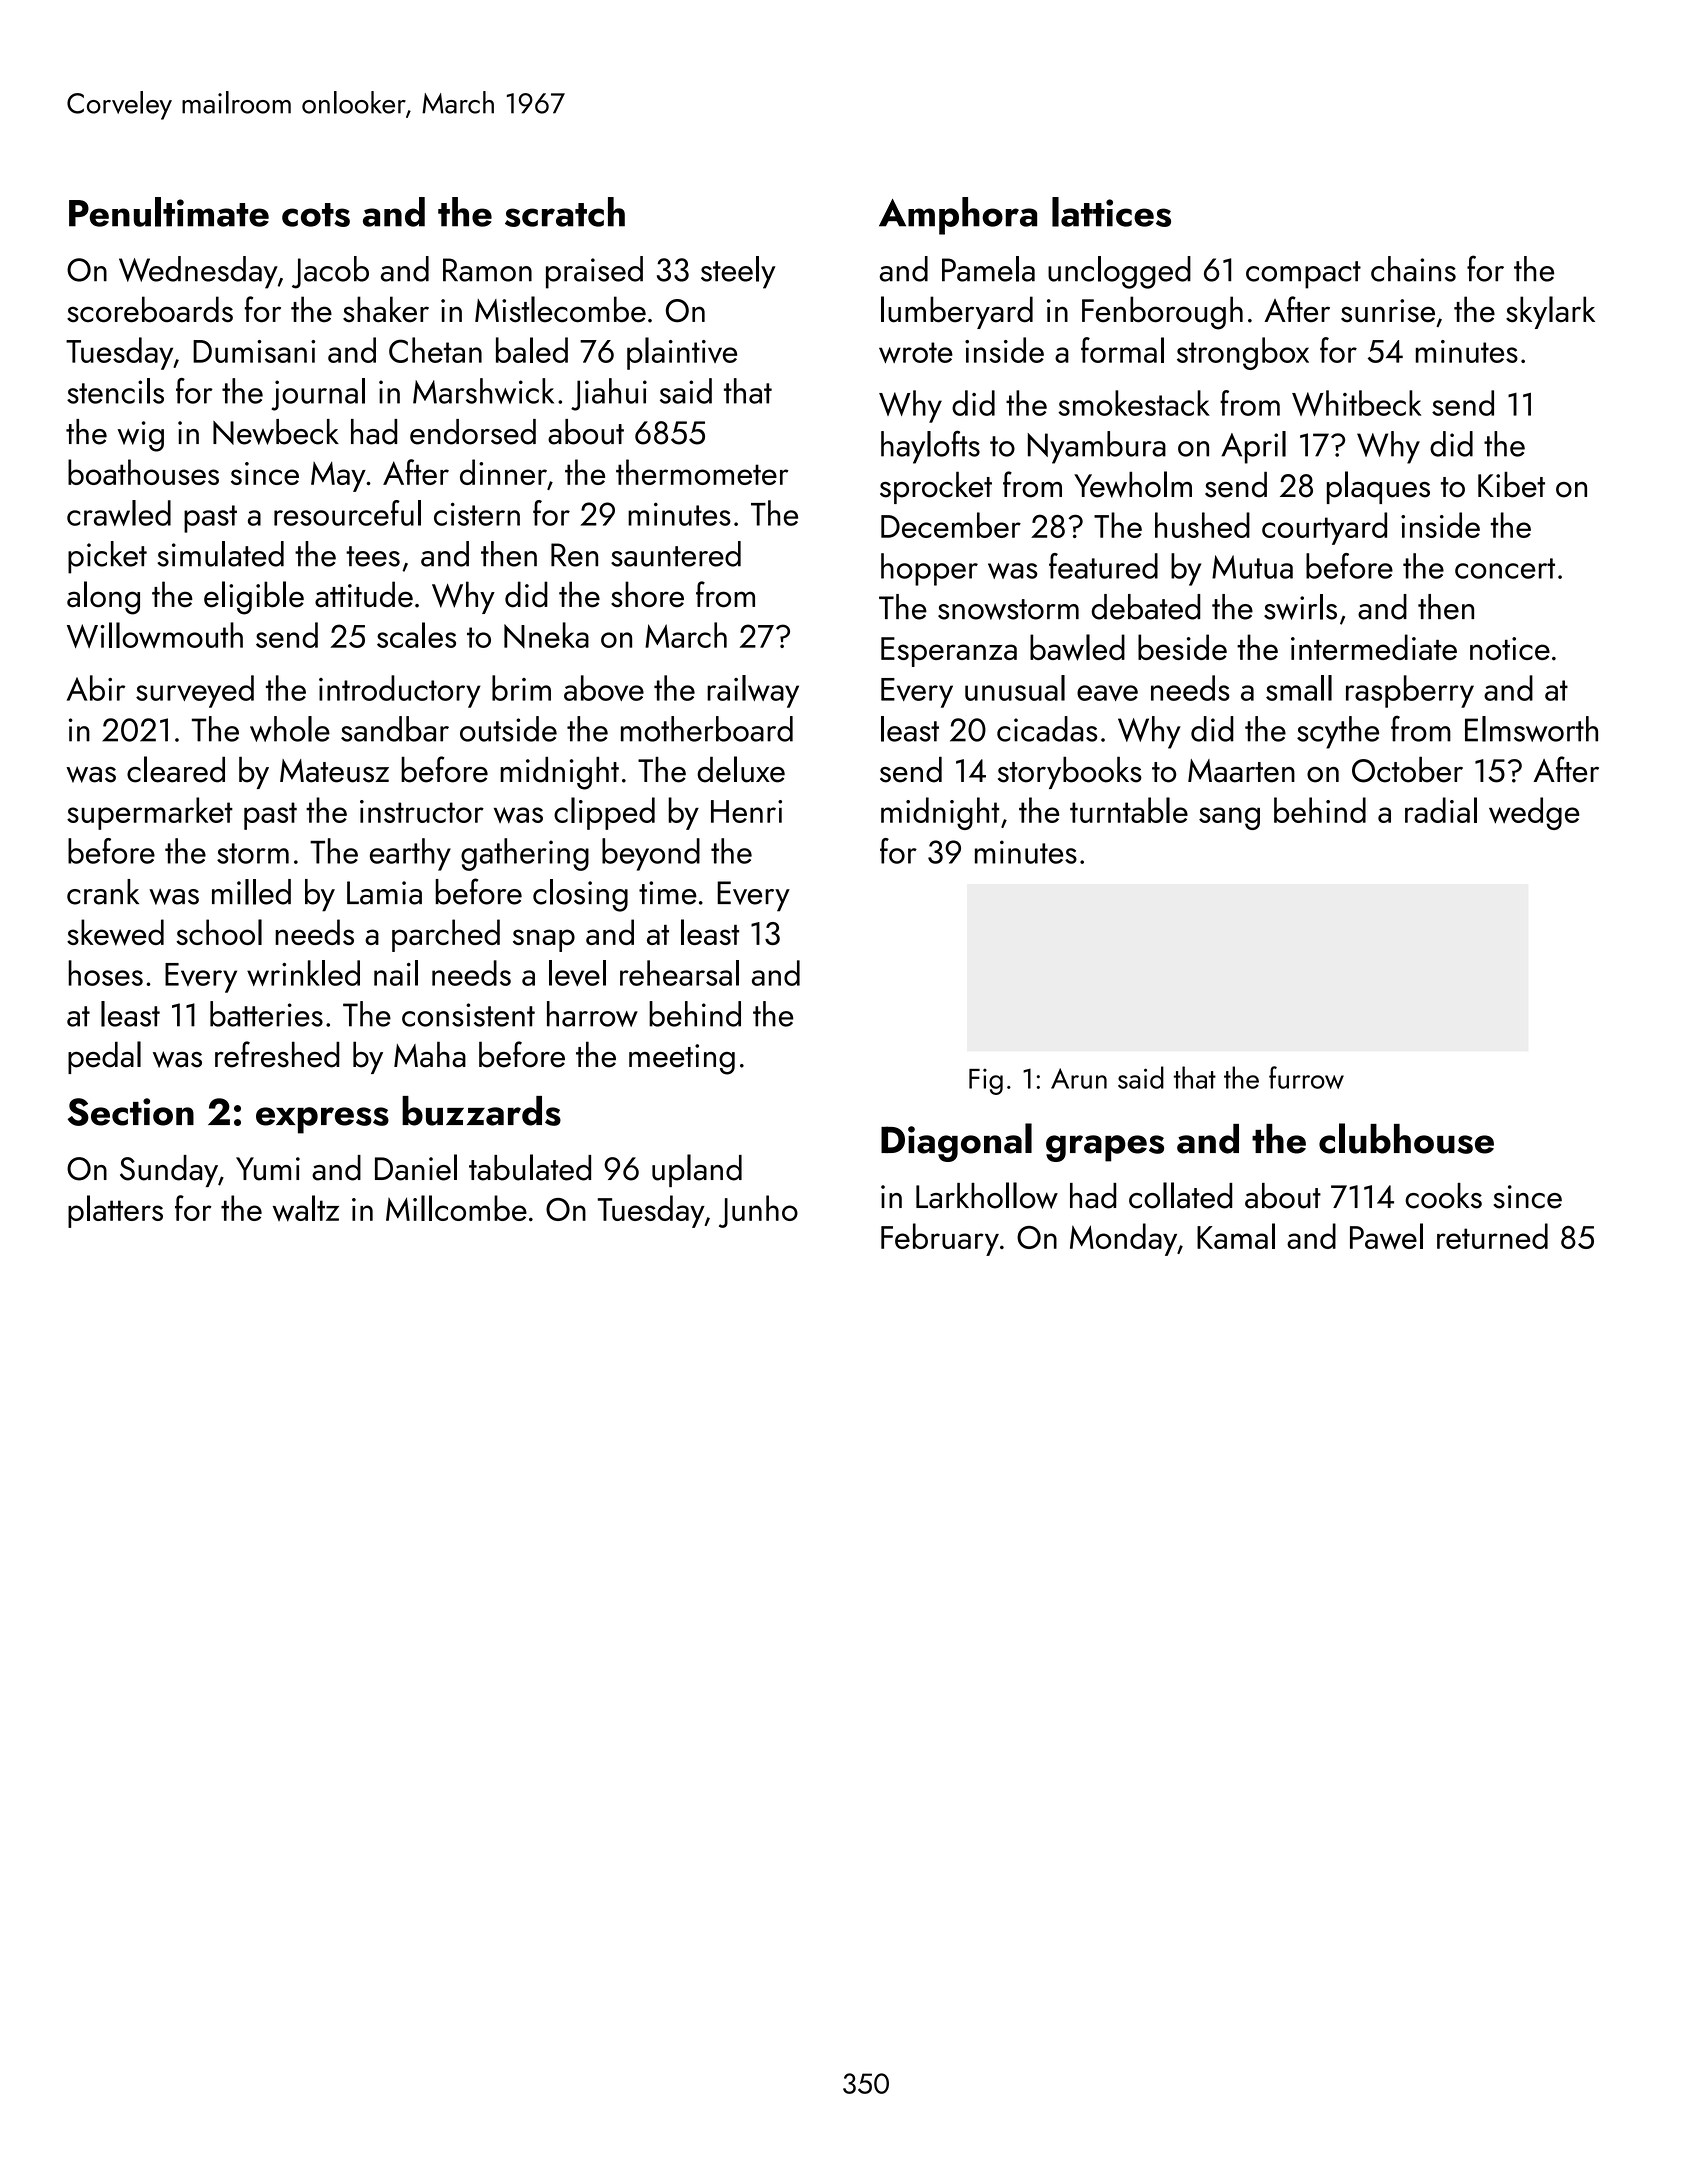  I want to click on concert, so click(1505, 568).
